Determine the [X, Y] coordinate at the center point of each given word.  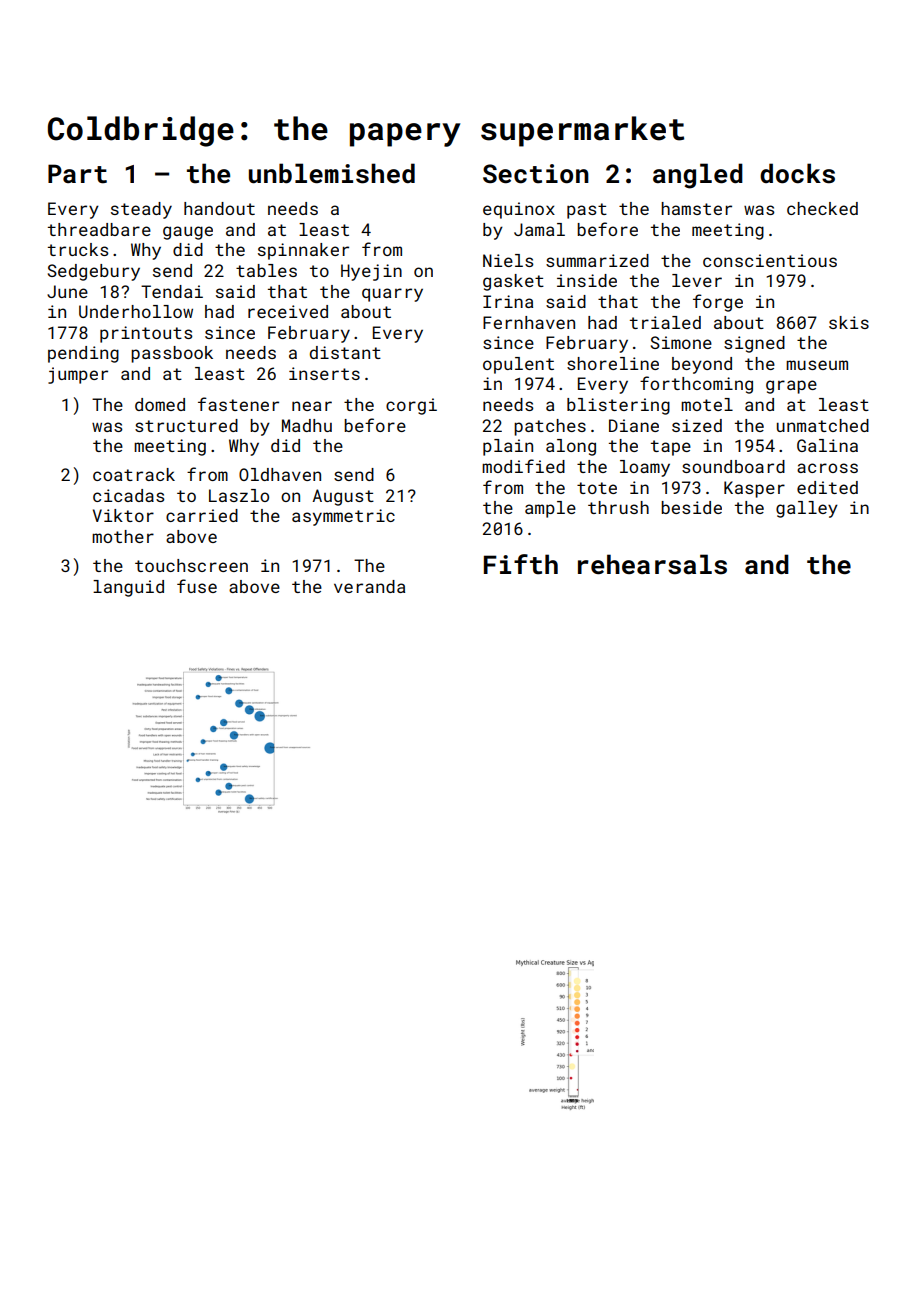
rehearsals [652, 564]
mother [123, 536]
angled [698, 176]
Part [77, 174]
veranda [369, 586]
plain [508, 447]
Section [536, 174]
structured [186, 425]
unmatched [823, 425]
